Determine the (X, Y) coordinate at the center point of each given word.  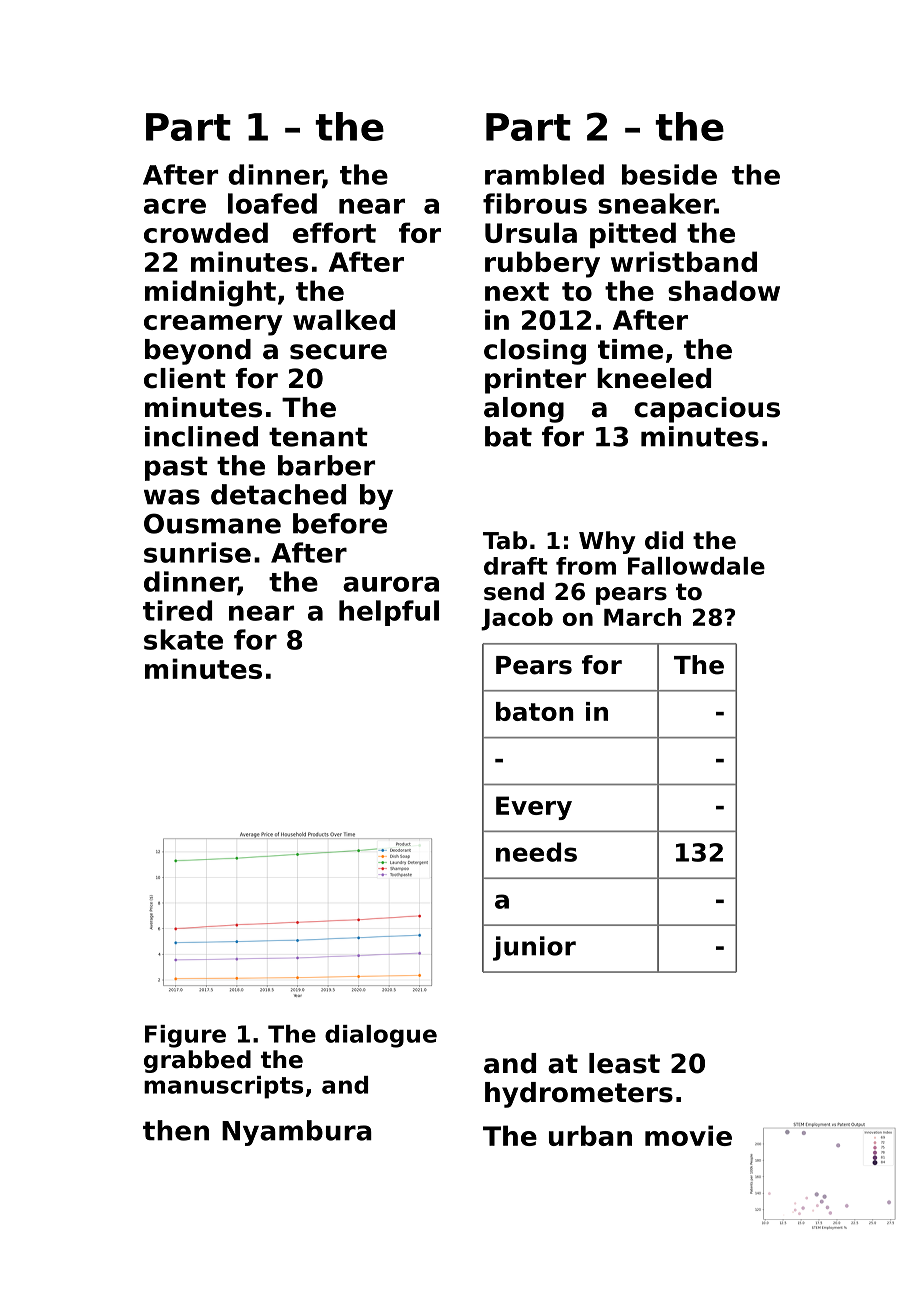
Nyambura (297, 1133)
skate (183, 639)
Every (534, 808)
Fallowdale (696, 566)
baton (535, 711)
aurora (391, 584)
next (517, 291)
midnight (210, 293)
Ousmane (212, 523)
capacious (707, 410)
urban (590, 1135)
